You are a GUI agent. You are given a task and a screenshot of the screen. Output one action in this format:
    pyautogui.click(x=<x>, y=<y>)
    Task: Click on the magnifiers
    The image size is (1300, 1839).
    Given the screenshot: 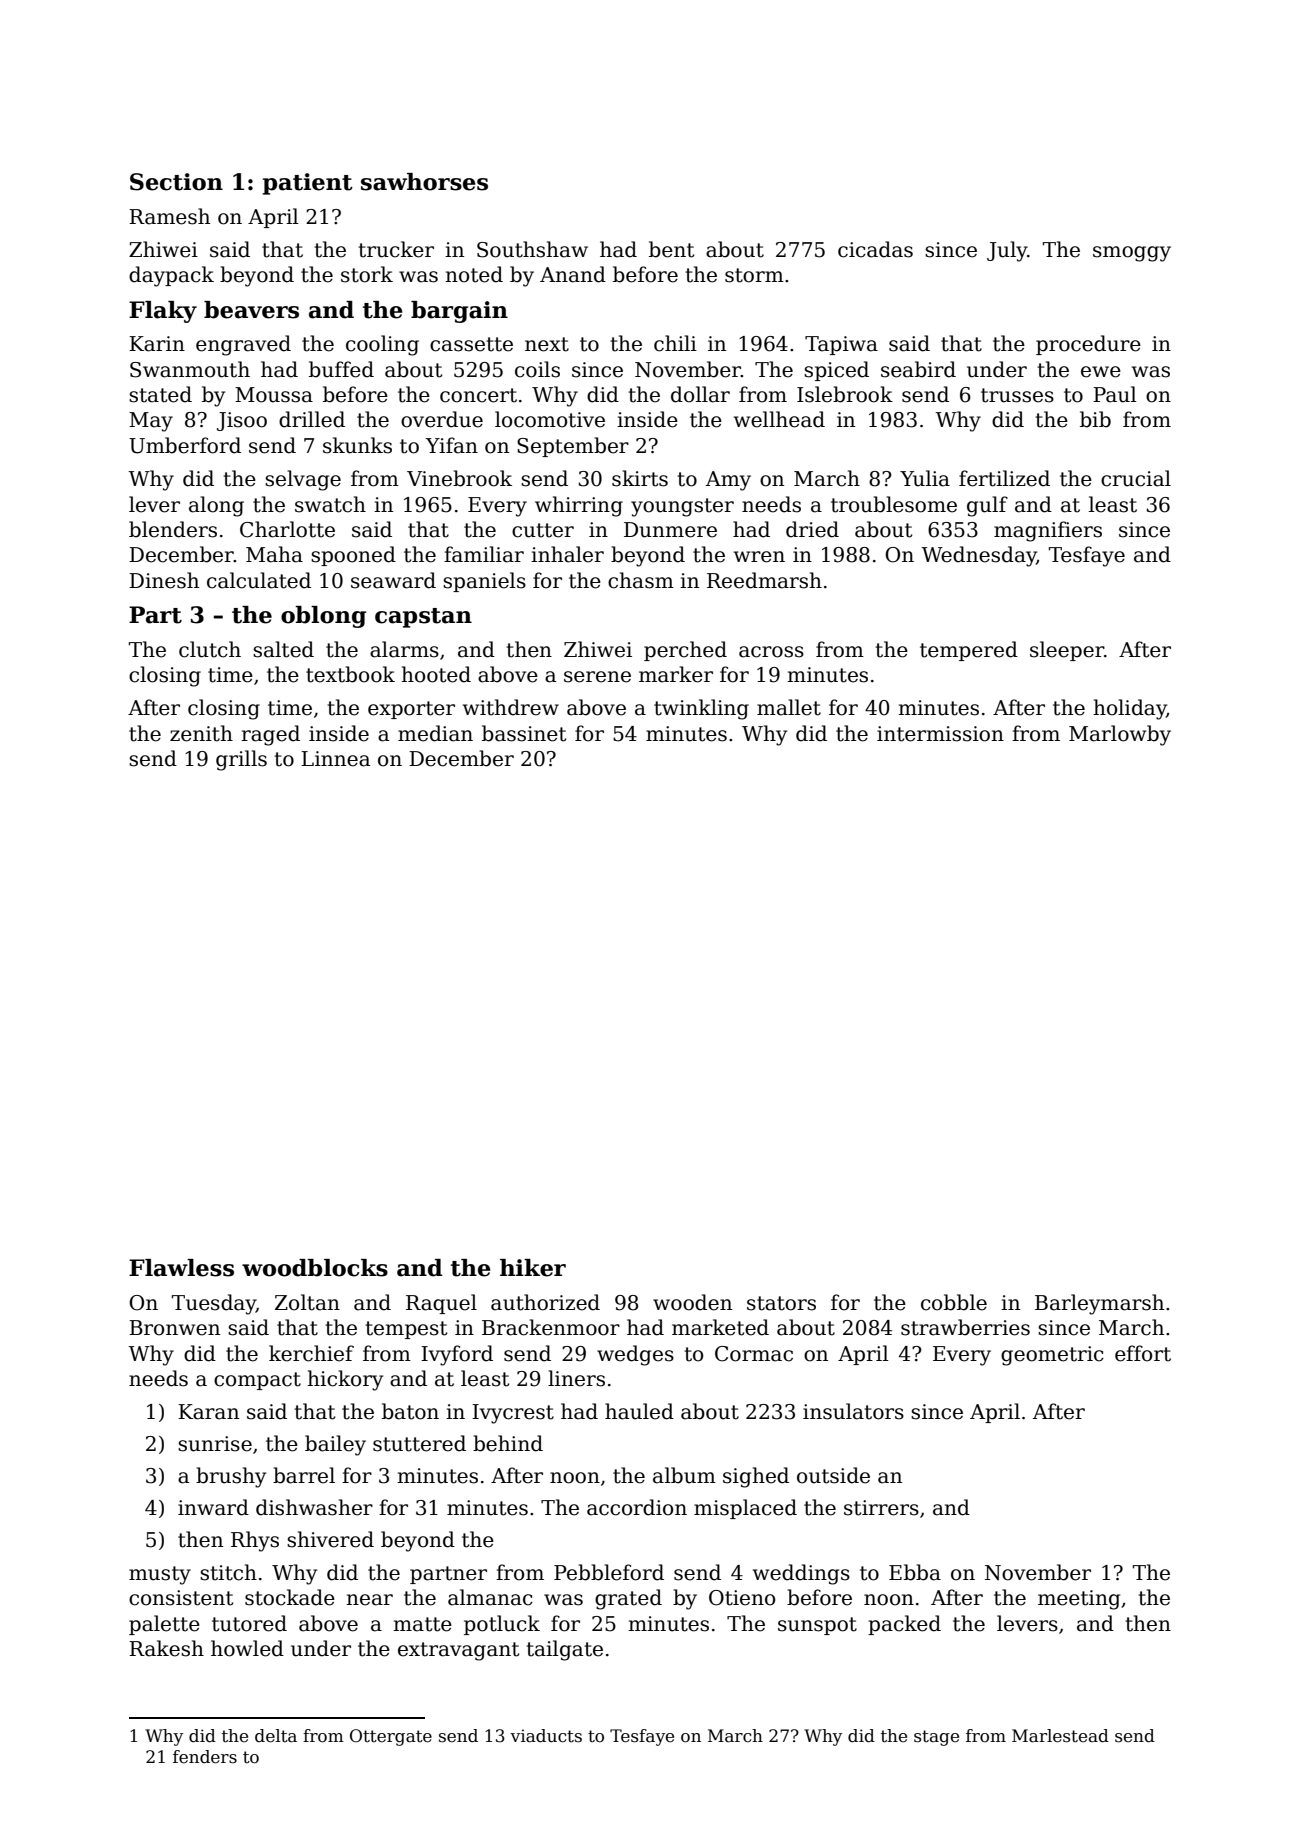 What is the action you would take?
    pyautogui.click(x=1048, y=531)
